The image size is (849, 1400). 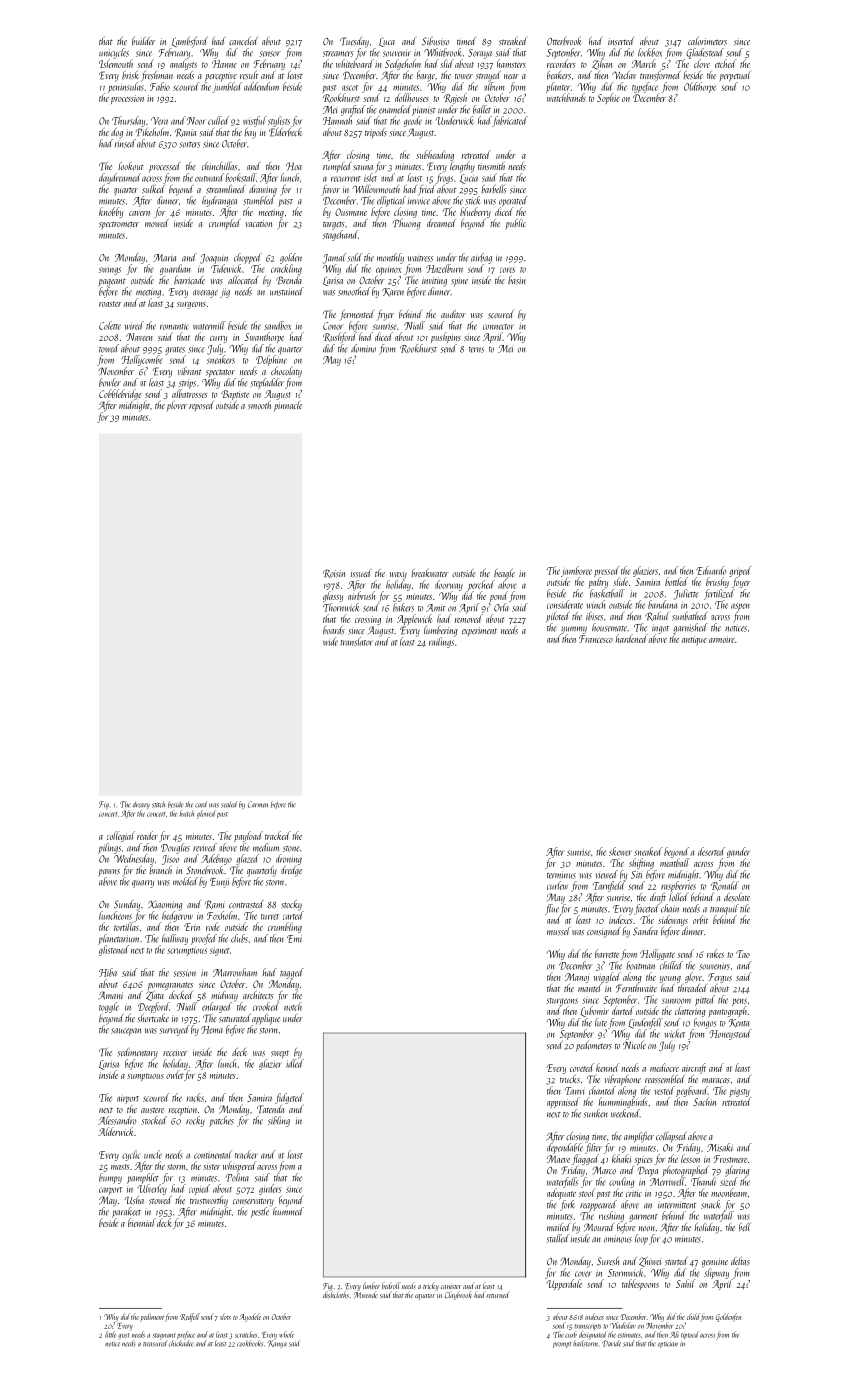 I want to click on Hazelburn, so click(x=444, y=268).
